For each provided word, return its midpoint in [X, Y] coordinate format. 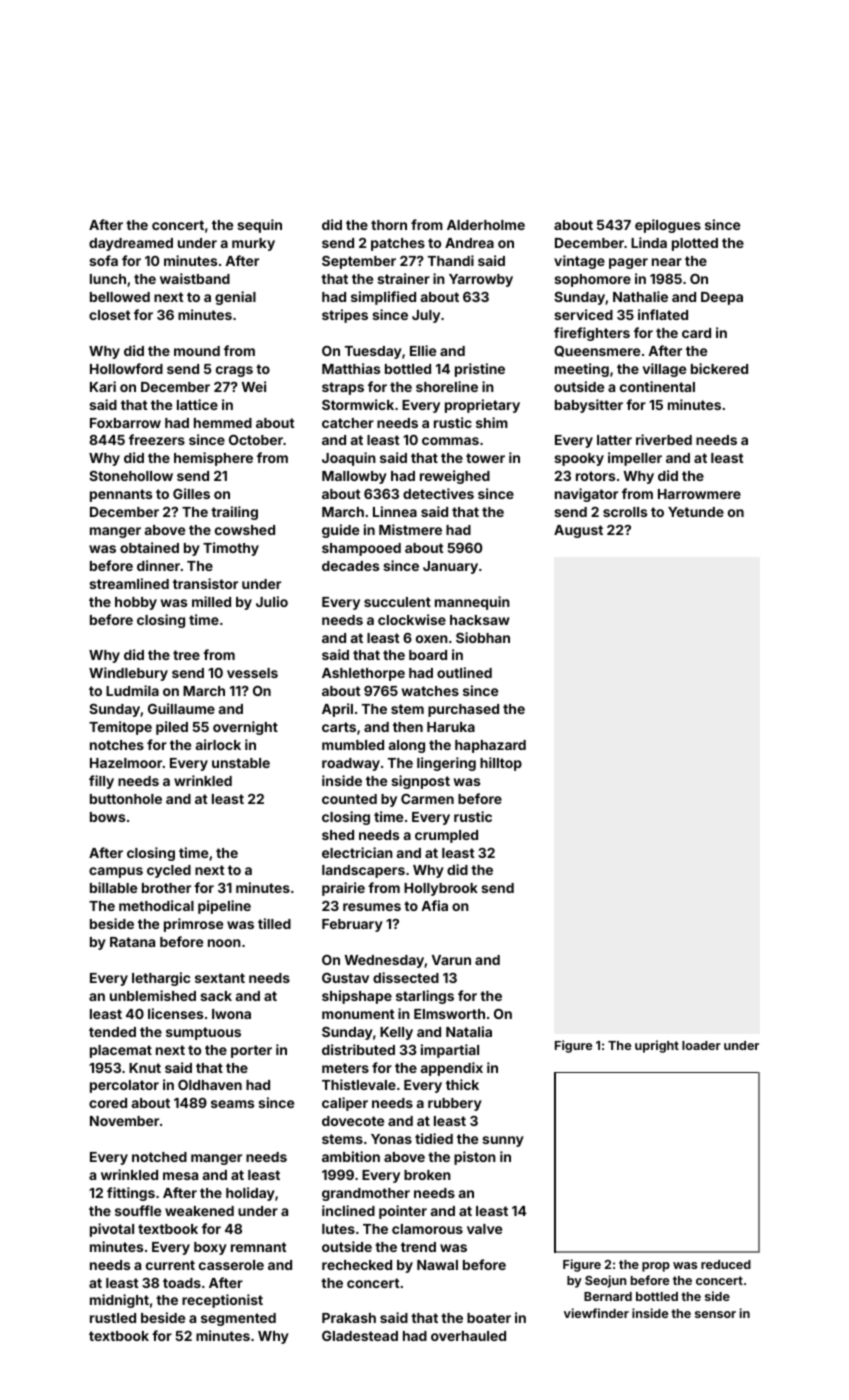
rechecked [357, 1265]
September [359, 262]
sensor [715, 1314]
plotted [695, 244]
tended [112, 1032]
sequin [259, 226]
